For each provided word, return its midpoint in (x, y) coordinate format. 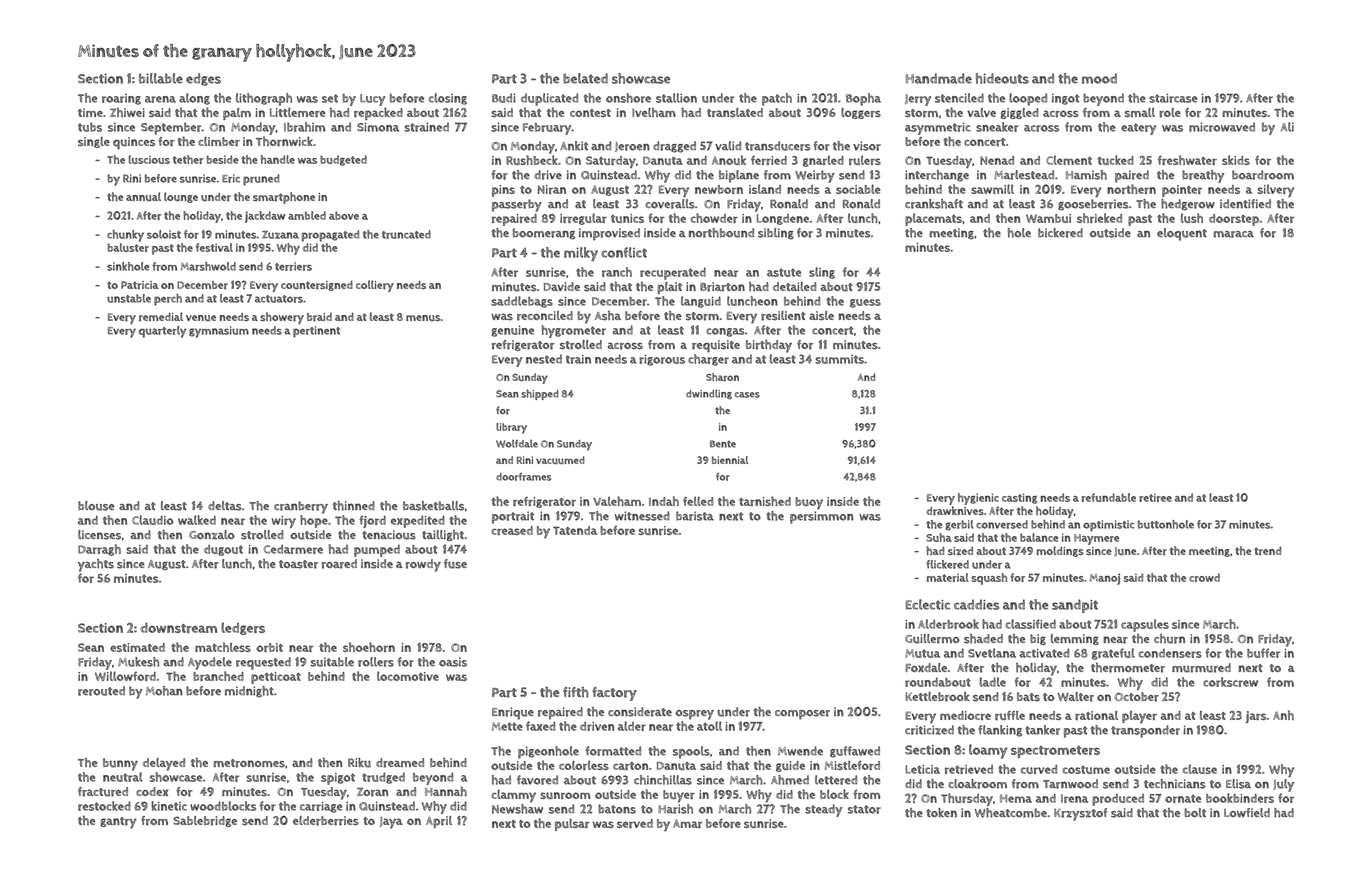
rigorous (662, 360)
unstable (129, 298)
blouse (96, 506)
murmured (1201, 668)
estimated (137, 647)
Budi (503, 98)
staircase (1173, 98)
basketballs (433, 506)
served (635, 823)
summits (839, 359)
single (94, 142)
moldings (1060, 551)
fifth (576, 692)
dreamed (400, 763)
